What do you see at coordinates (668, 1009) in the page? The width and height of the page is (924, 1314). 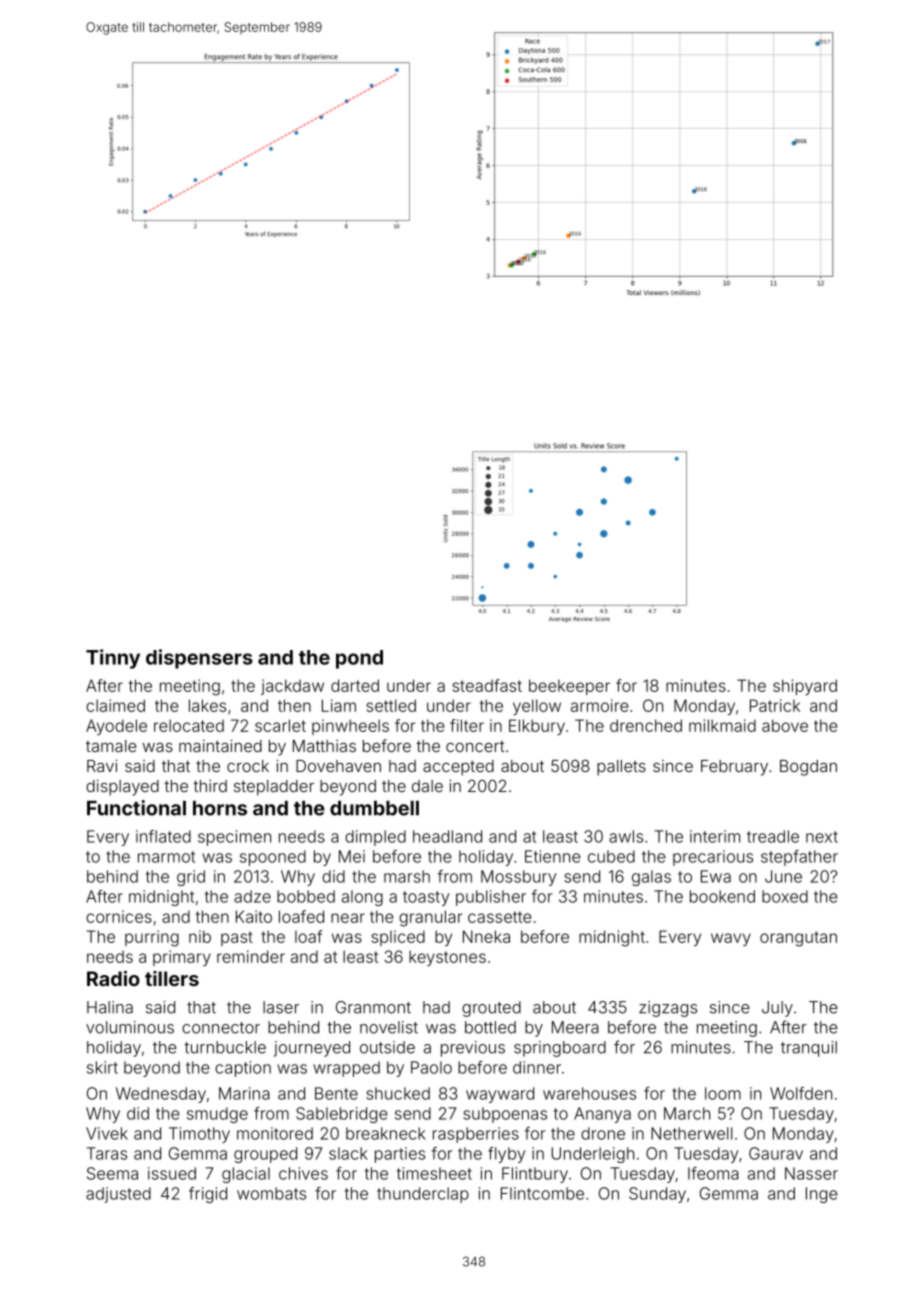 I see `zigzags` at bounding box center [668, 1009].
